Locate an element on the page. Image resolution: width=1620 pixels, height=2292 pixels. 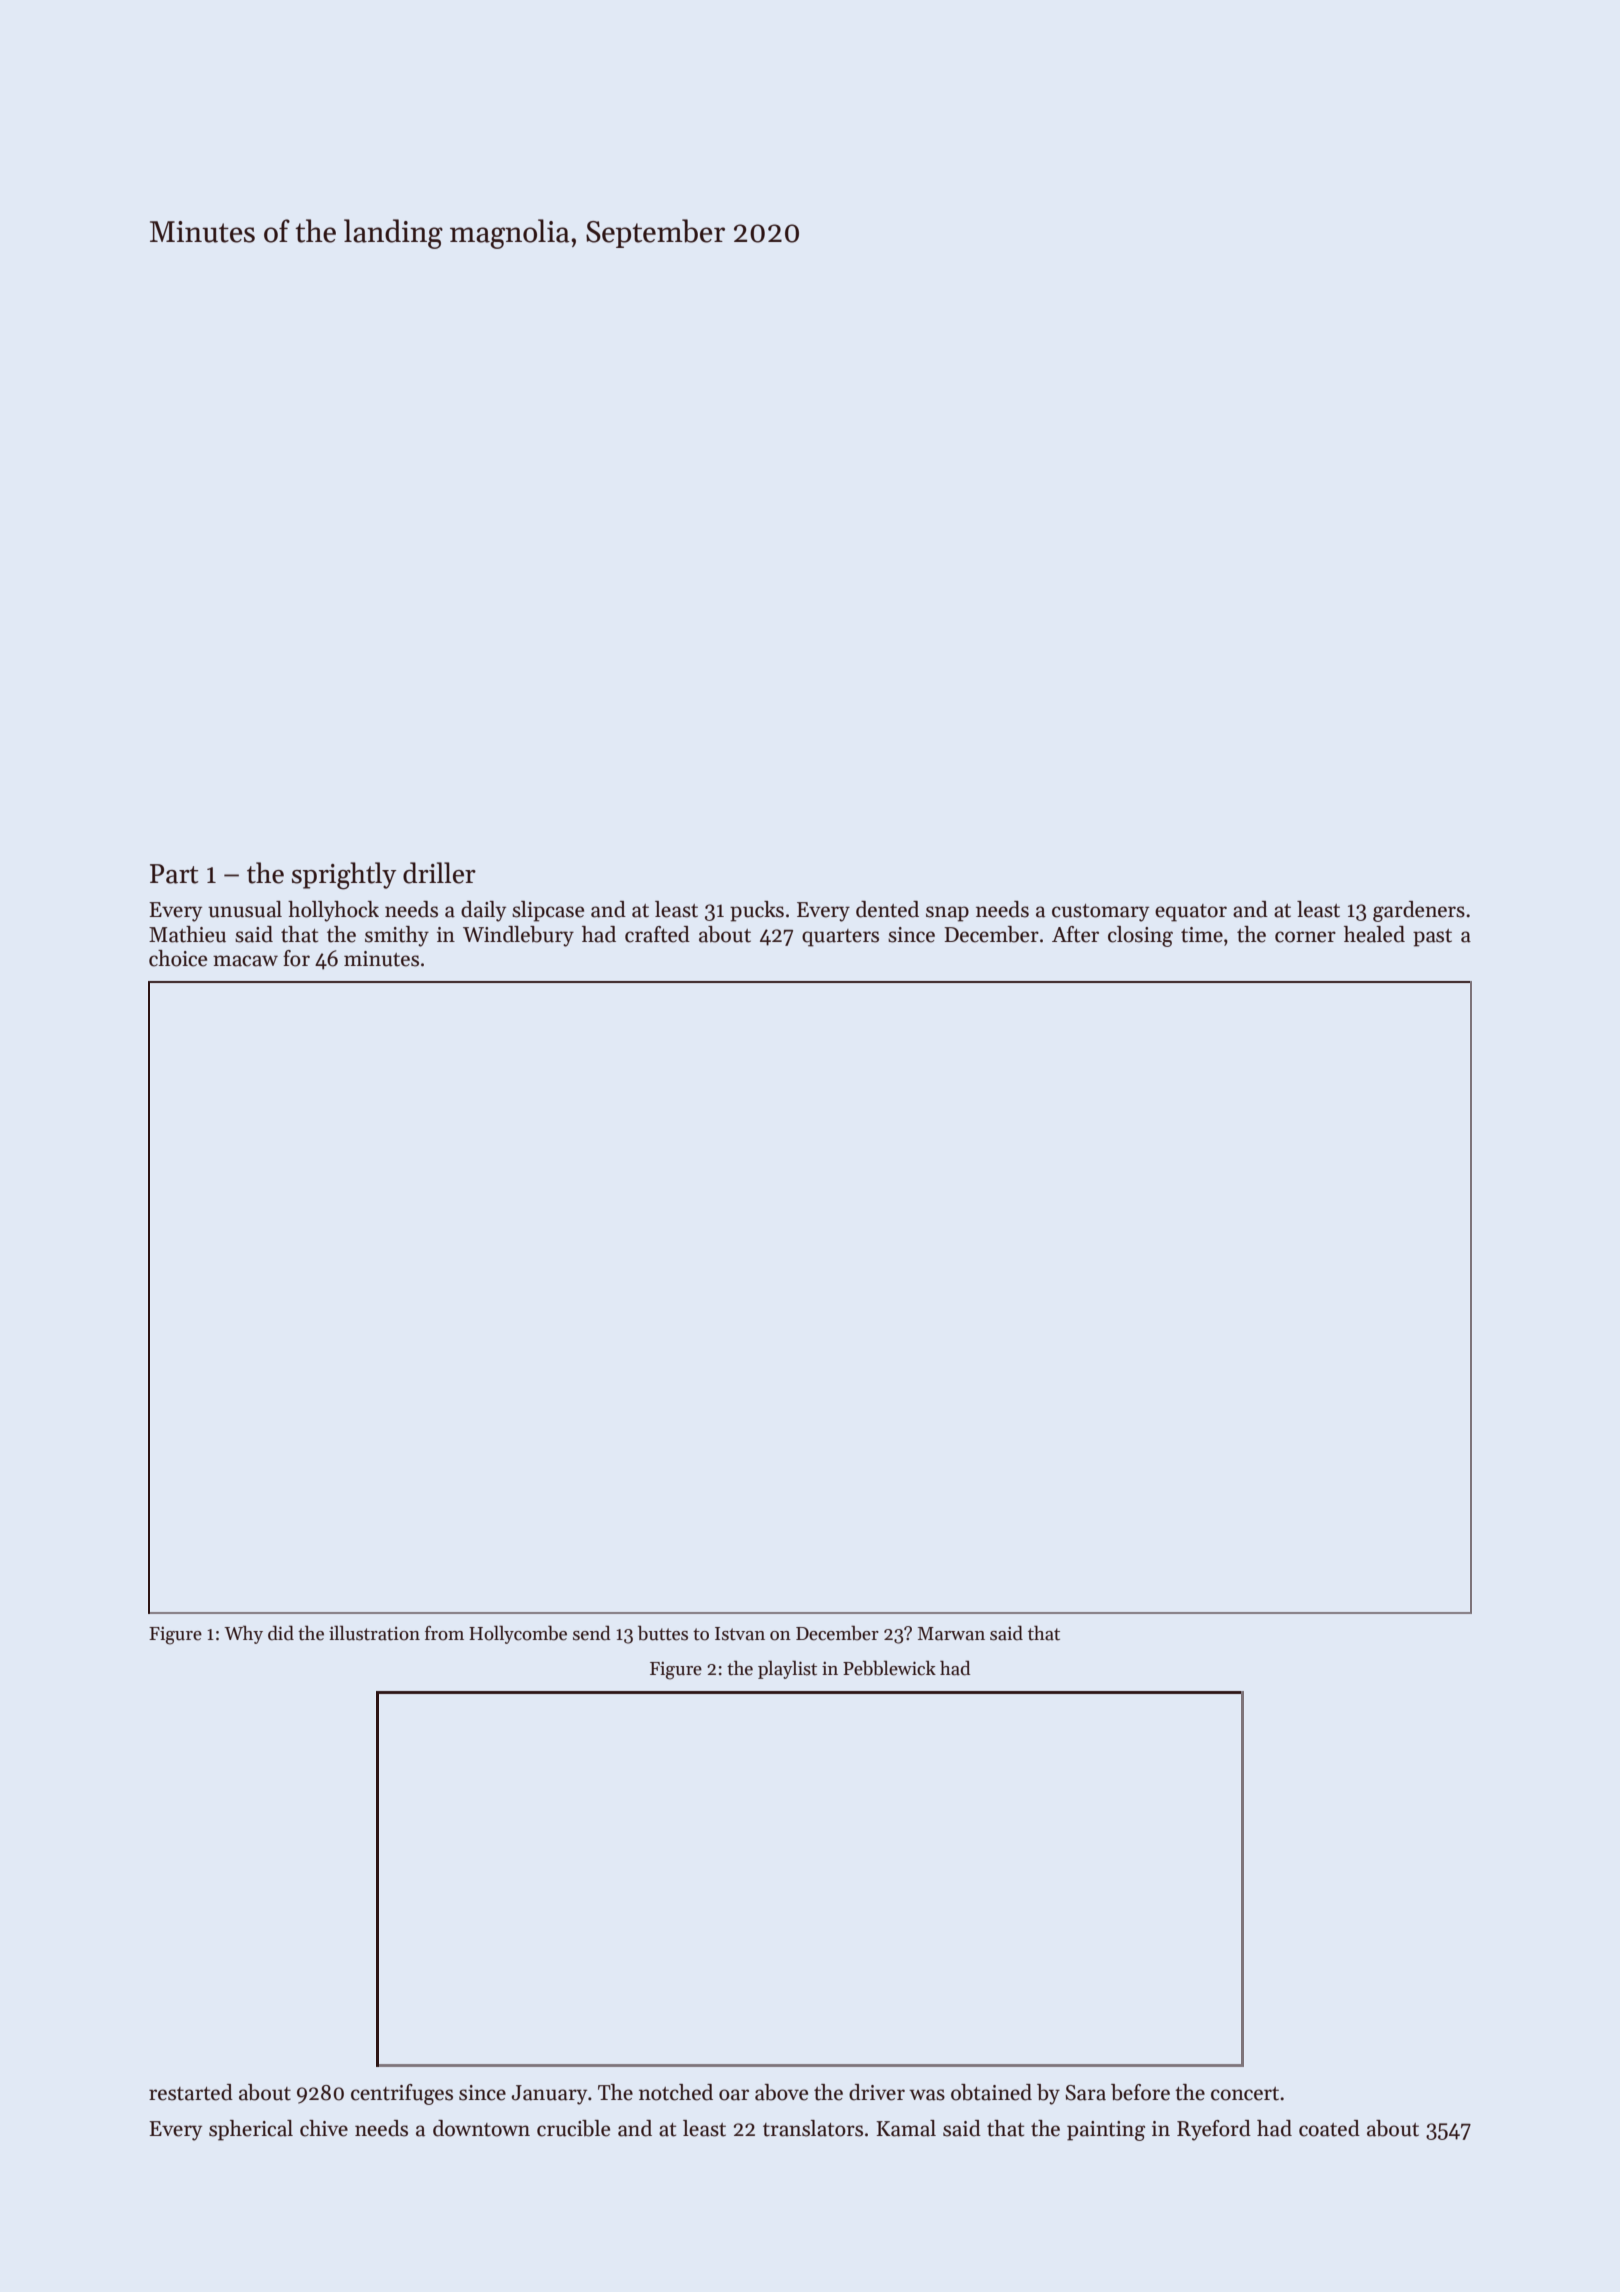
Pebblewick is located at coordinates (889, 1668).
